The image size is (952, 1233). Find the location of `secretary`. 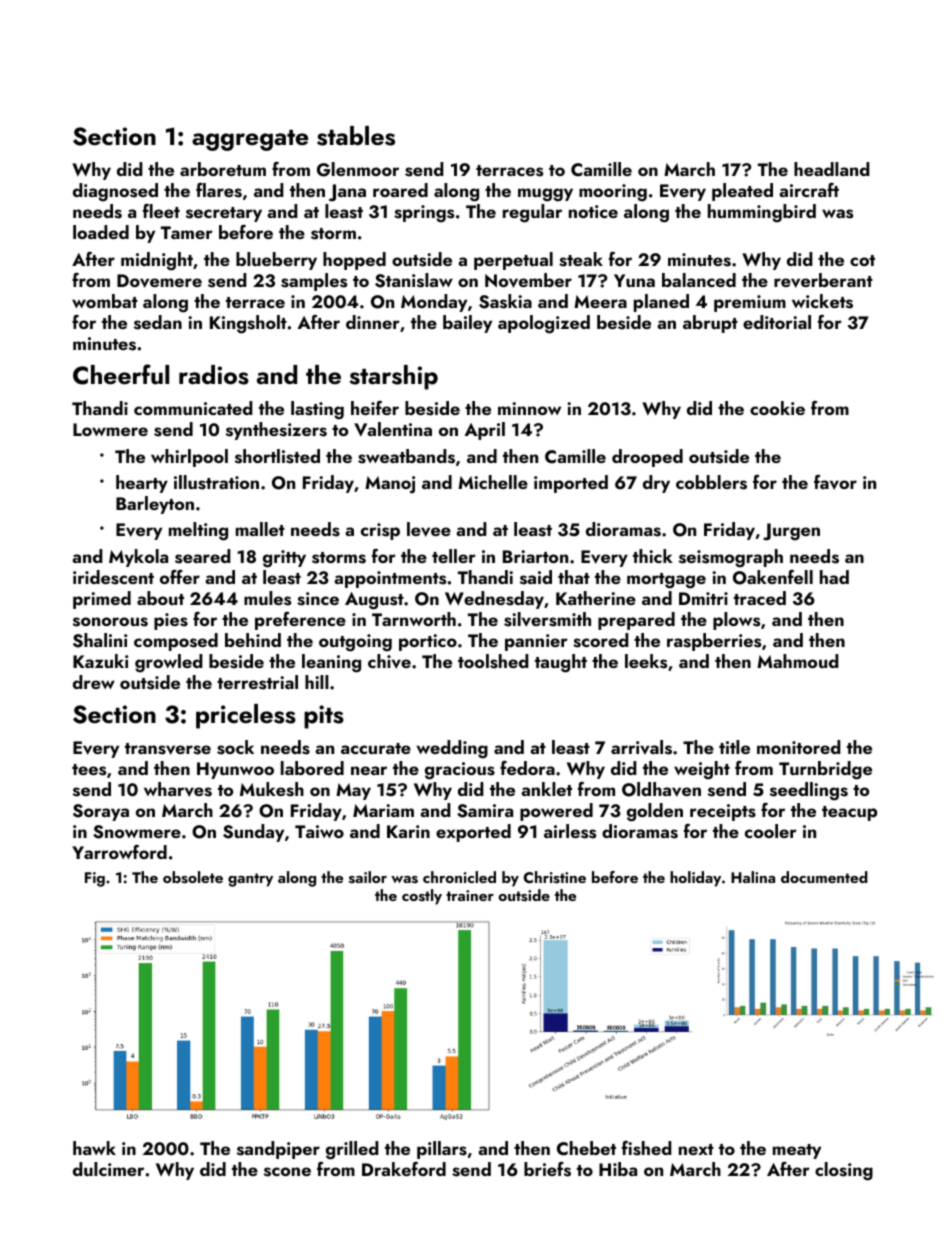

secretary is located at coordinates (224, 214).
